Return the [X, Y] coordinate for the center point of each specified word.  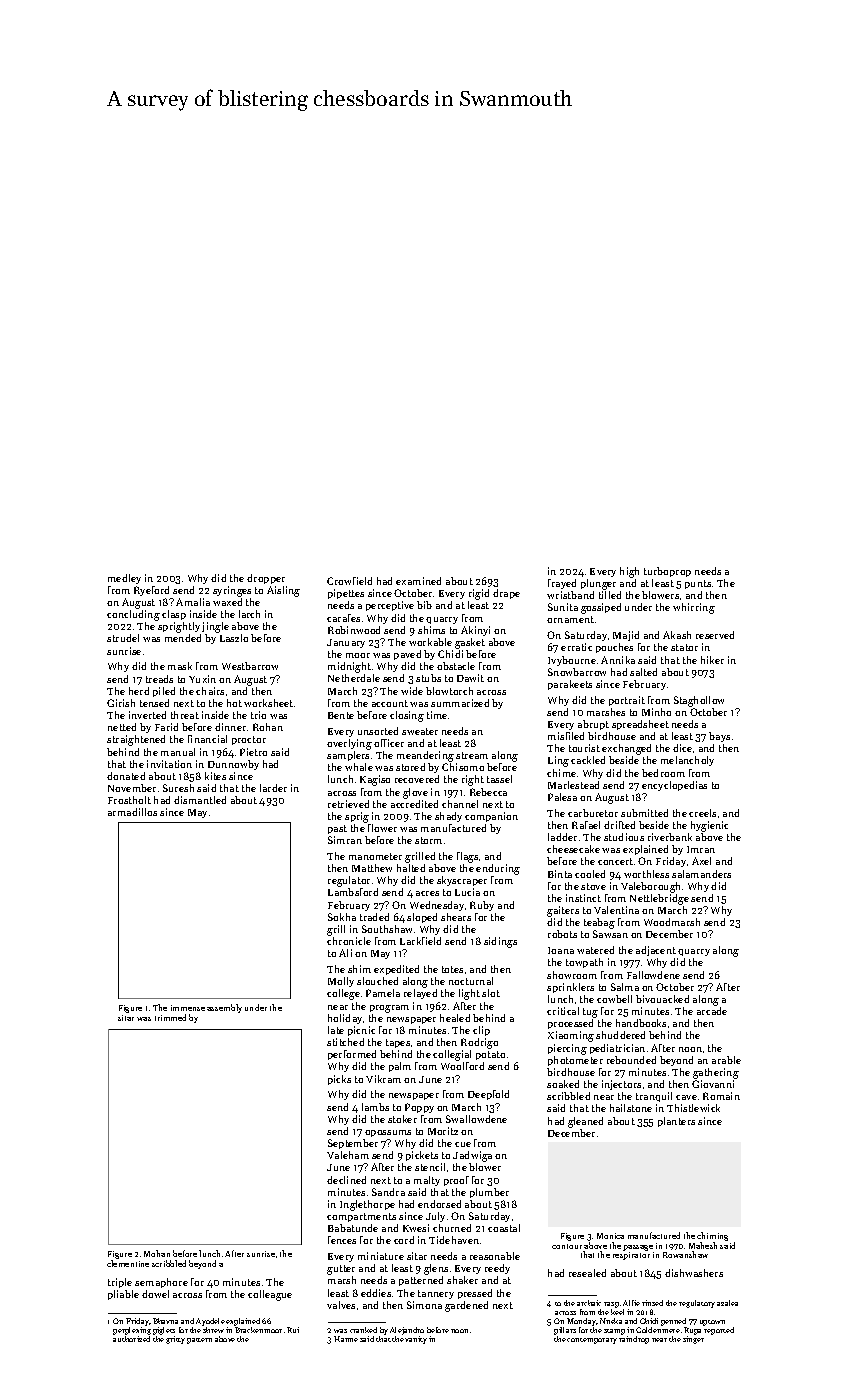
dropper [266, 579]
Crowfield [349, 581]
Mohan [157, 1253]
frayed [562, 584]
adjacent [656, 951]
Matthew [372, 868]
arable [726, 1060]
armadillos [132, 812]
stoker [402, 1119]
